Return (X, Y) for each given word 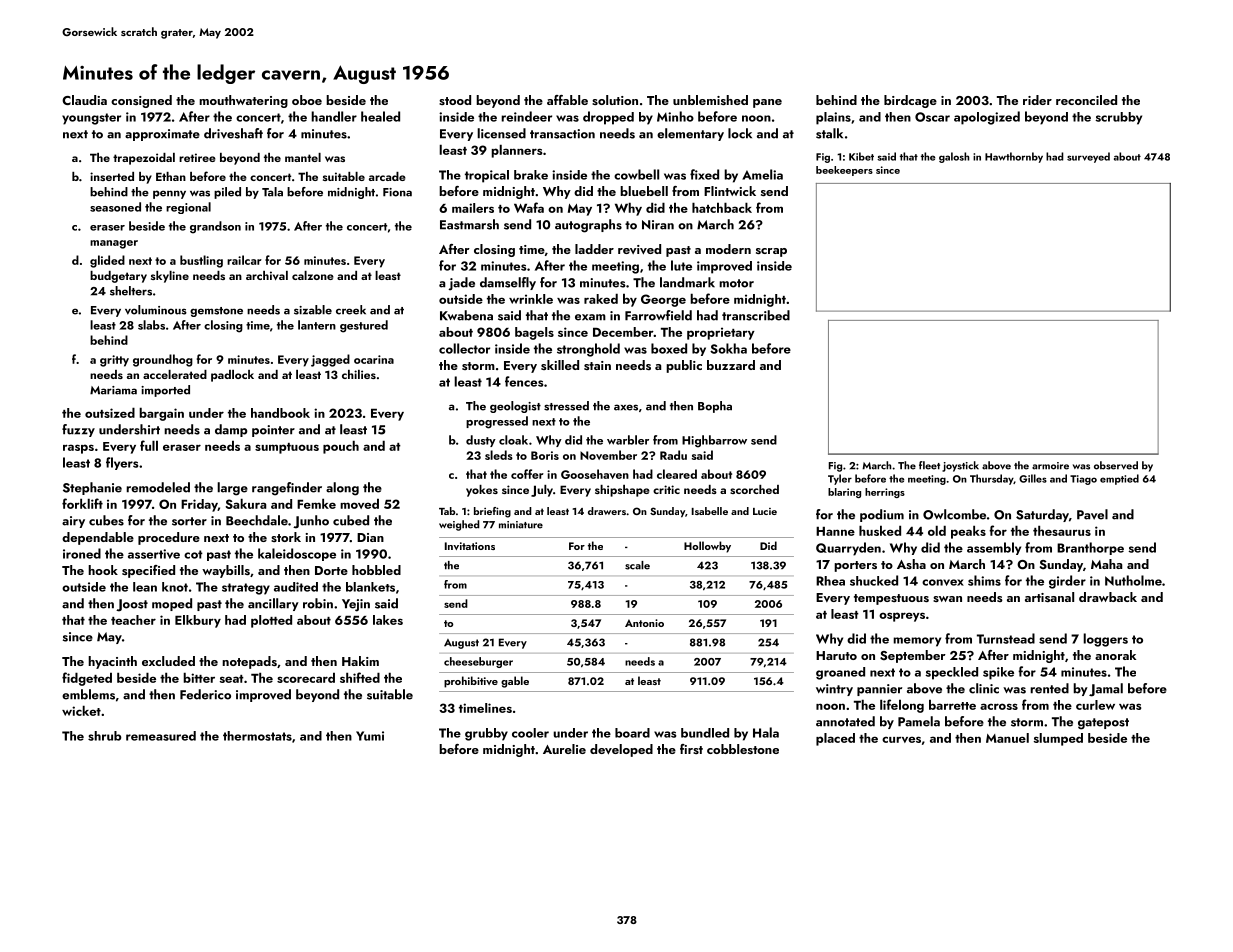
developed (621, 750)
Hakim (360, 661)
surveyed (1088, 157)
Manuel (1007, 738)
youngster (91, 119)
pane (767, 103)
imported (165, 391)
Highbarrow (714, 441)
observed (1116, 465)
